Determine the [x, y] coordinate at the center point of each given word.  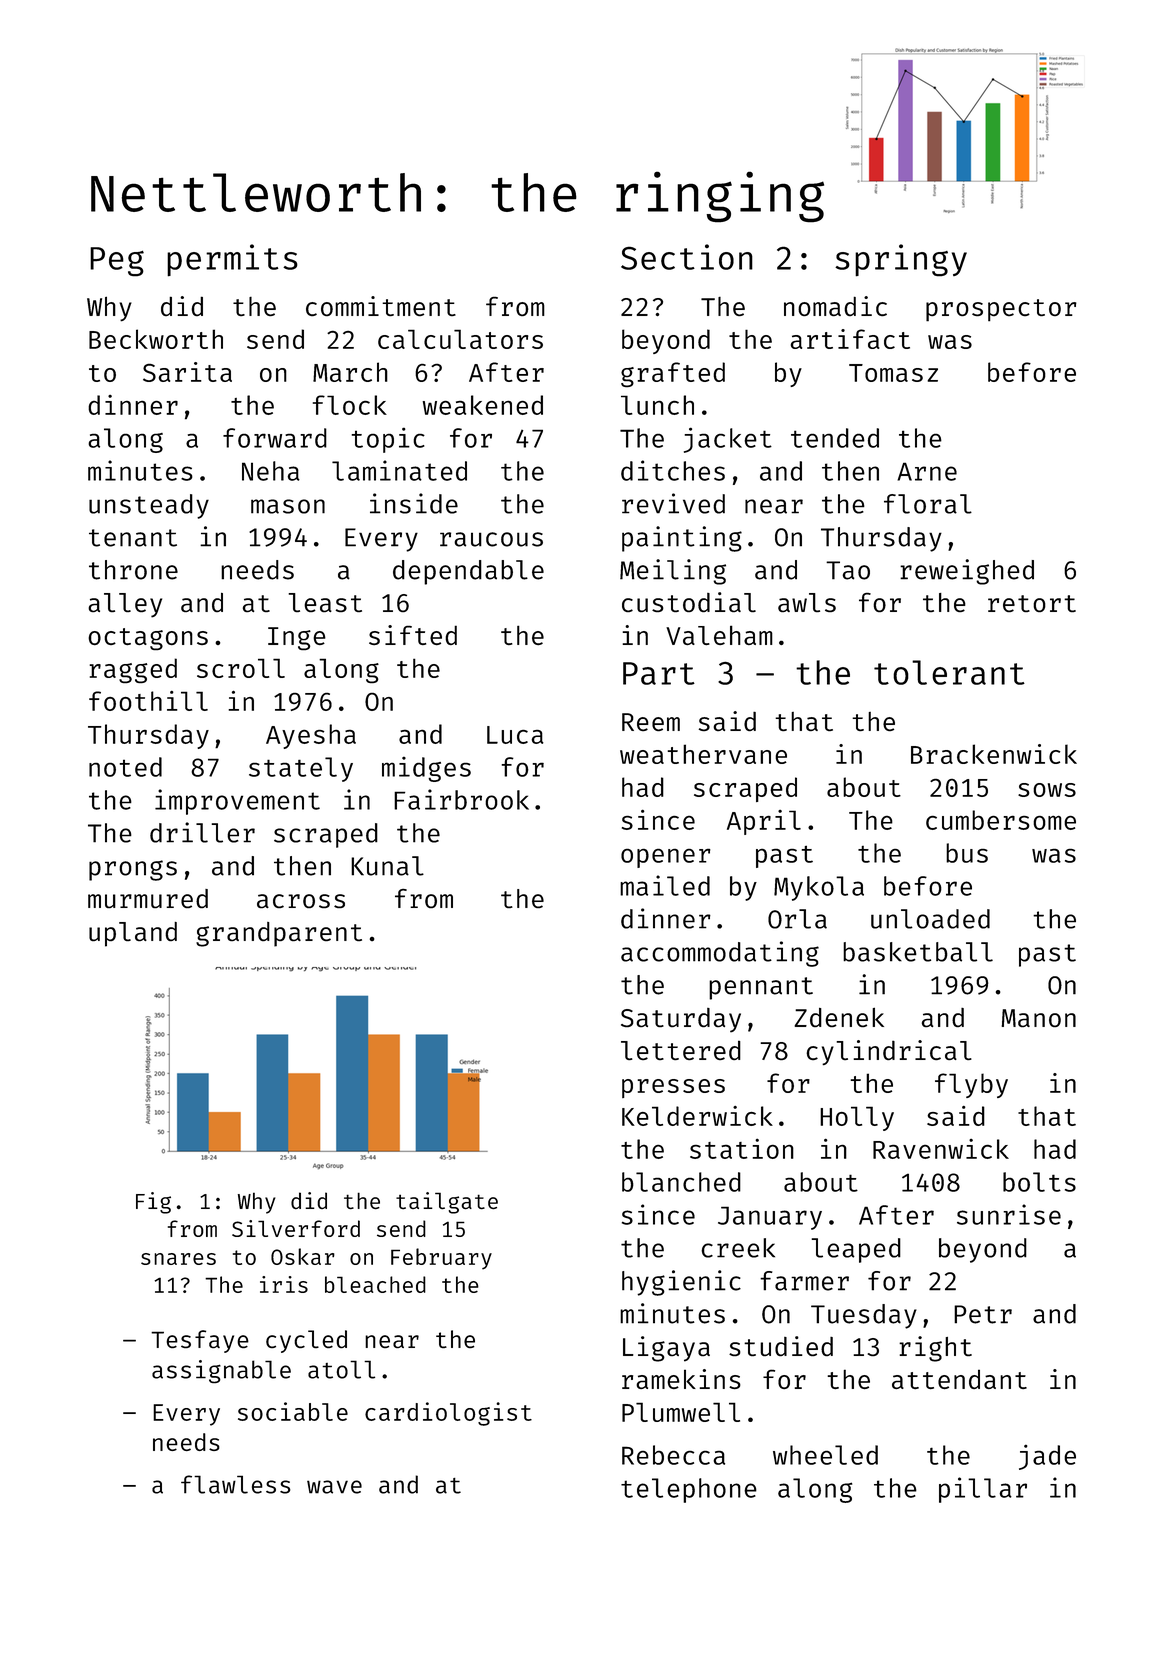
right [935, 1349]
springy [901, 260]
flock [350, 405]
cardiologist [448, 1414]
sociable [293, 1411]
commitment [381, 306]
